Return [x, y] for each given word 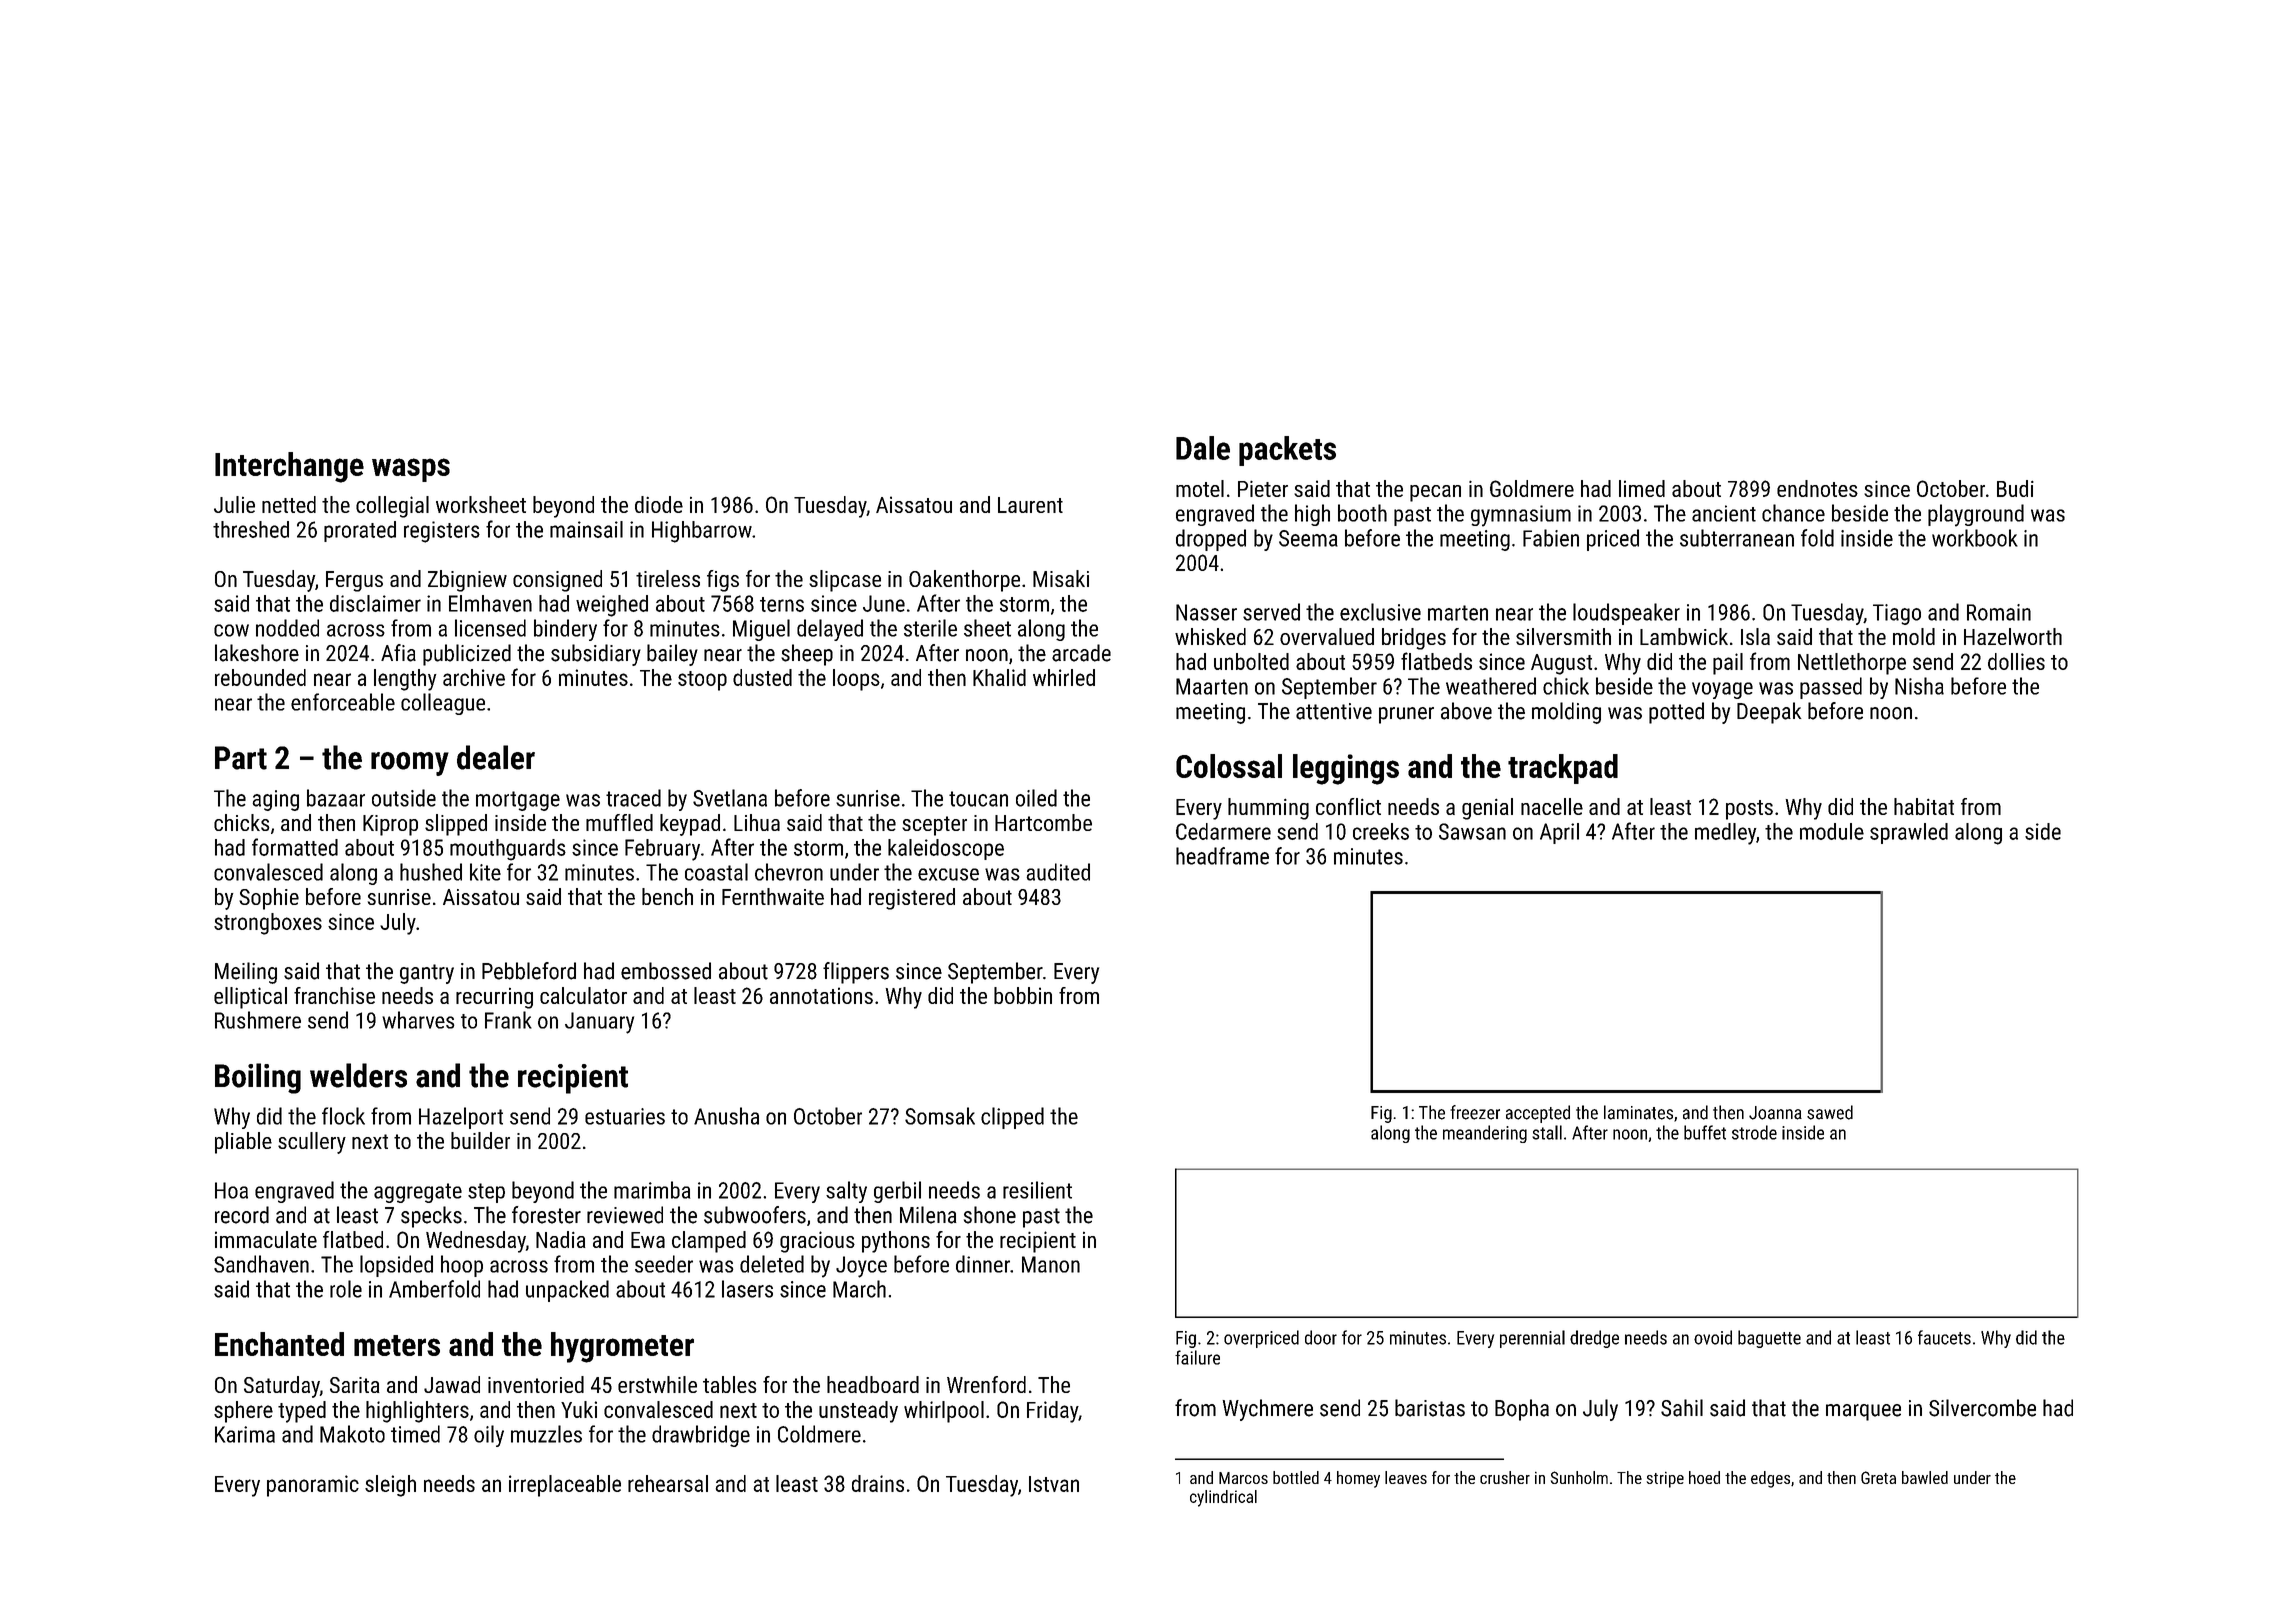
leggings [1346, 769]
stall [1547, 1132]
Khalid [999, 677]
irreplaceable [565, 1486]
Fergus [354, 581]
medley [1725, 834]
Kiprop [390, 825]
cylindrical [1223, 1498]
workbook [1975, 538]
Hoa [231, 1190]
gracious [817, 1242]
